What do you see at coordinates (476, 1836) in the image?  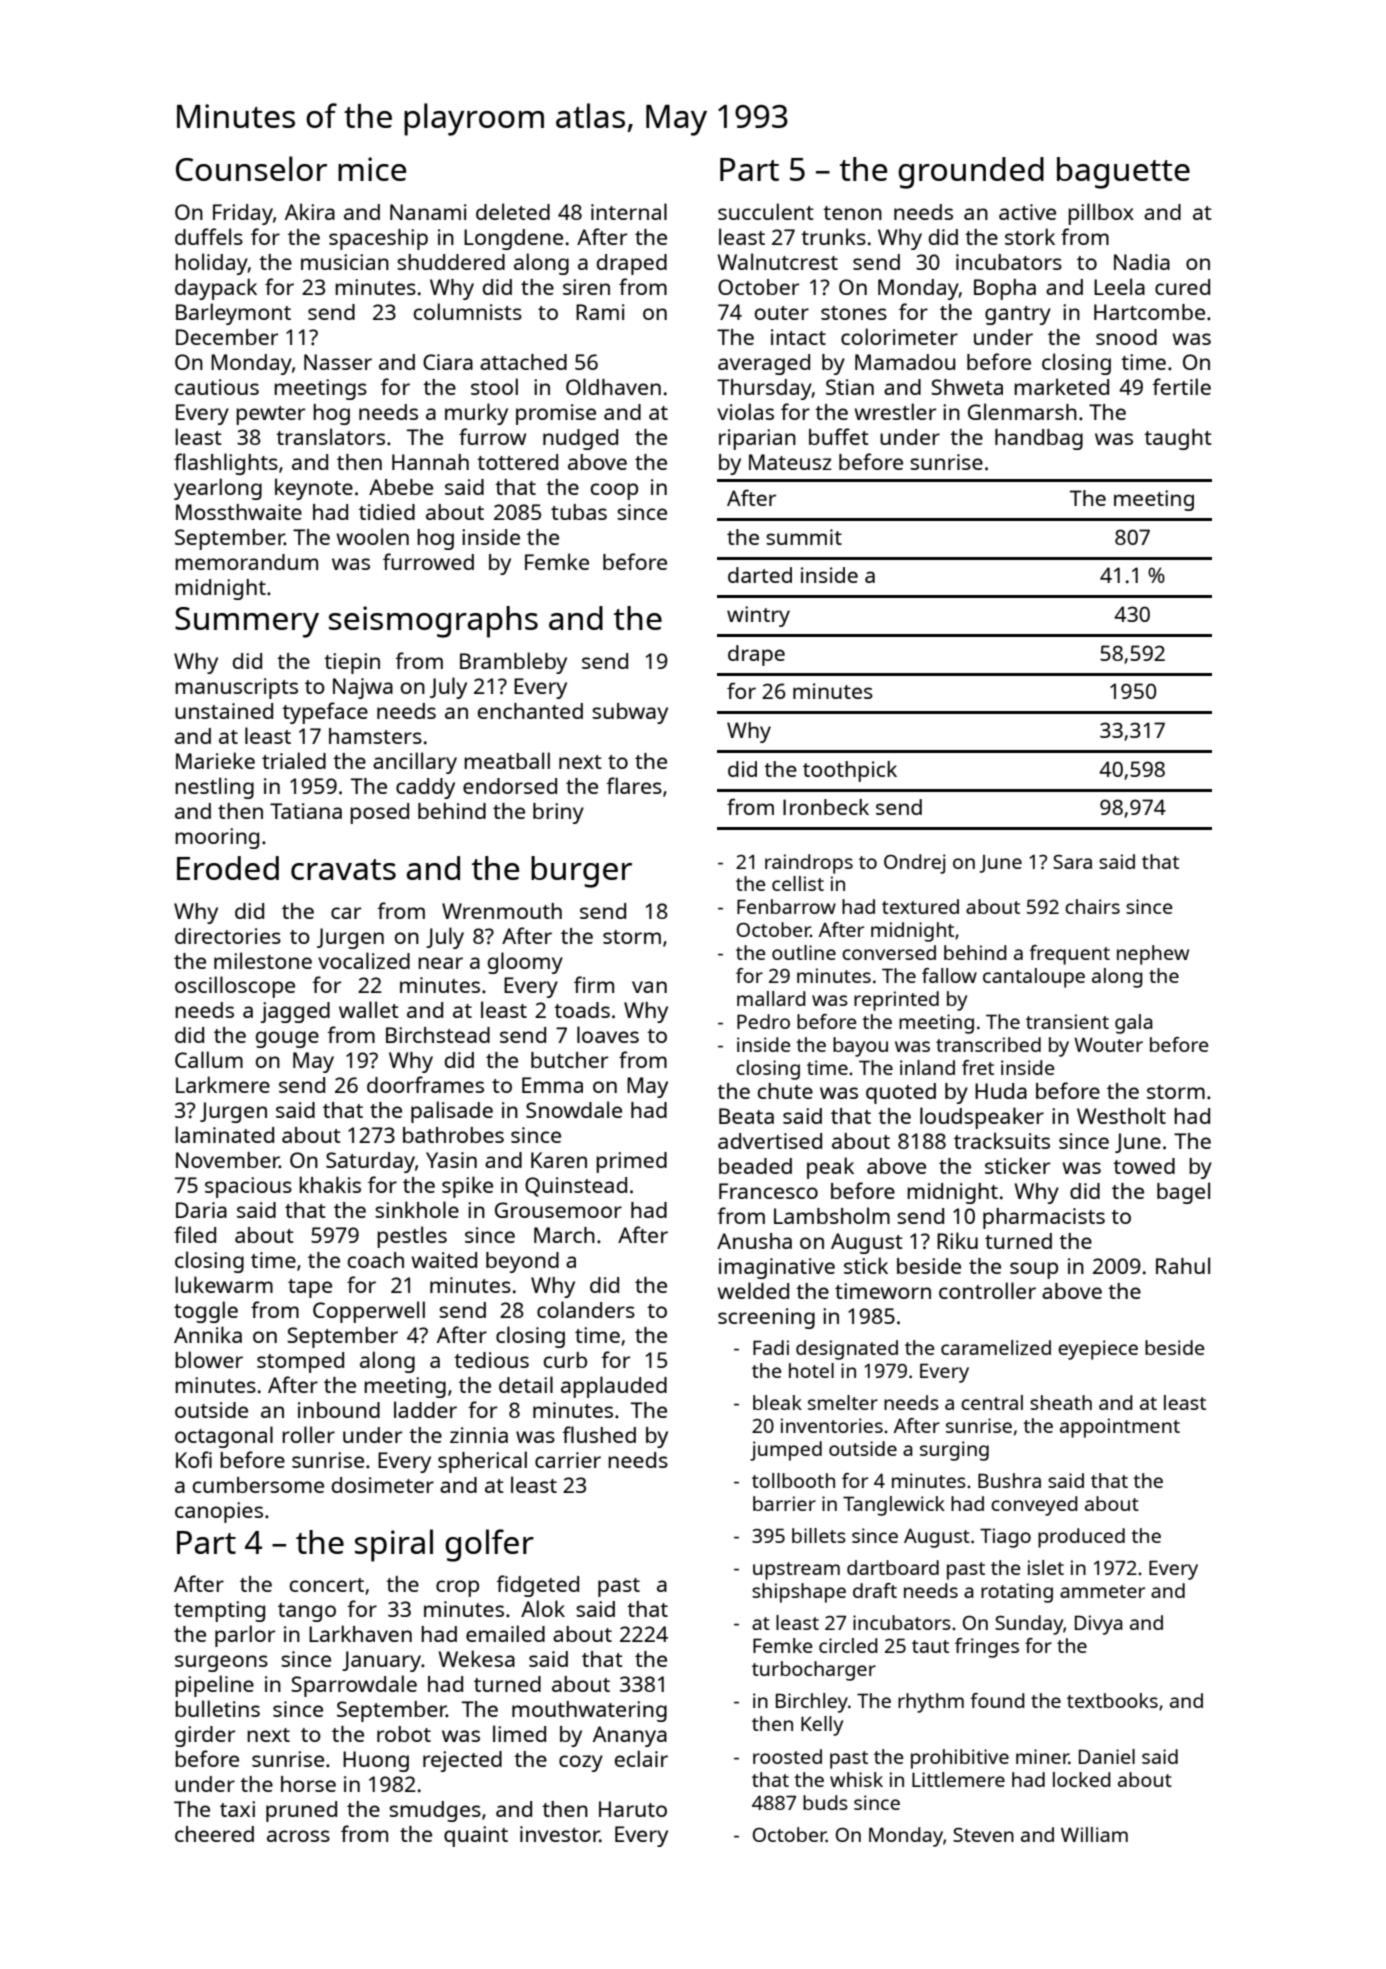 I see `quaint` at bounding box center [476, 1836].
